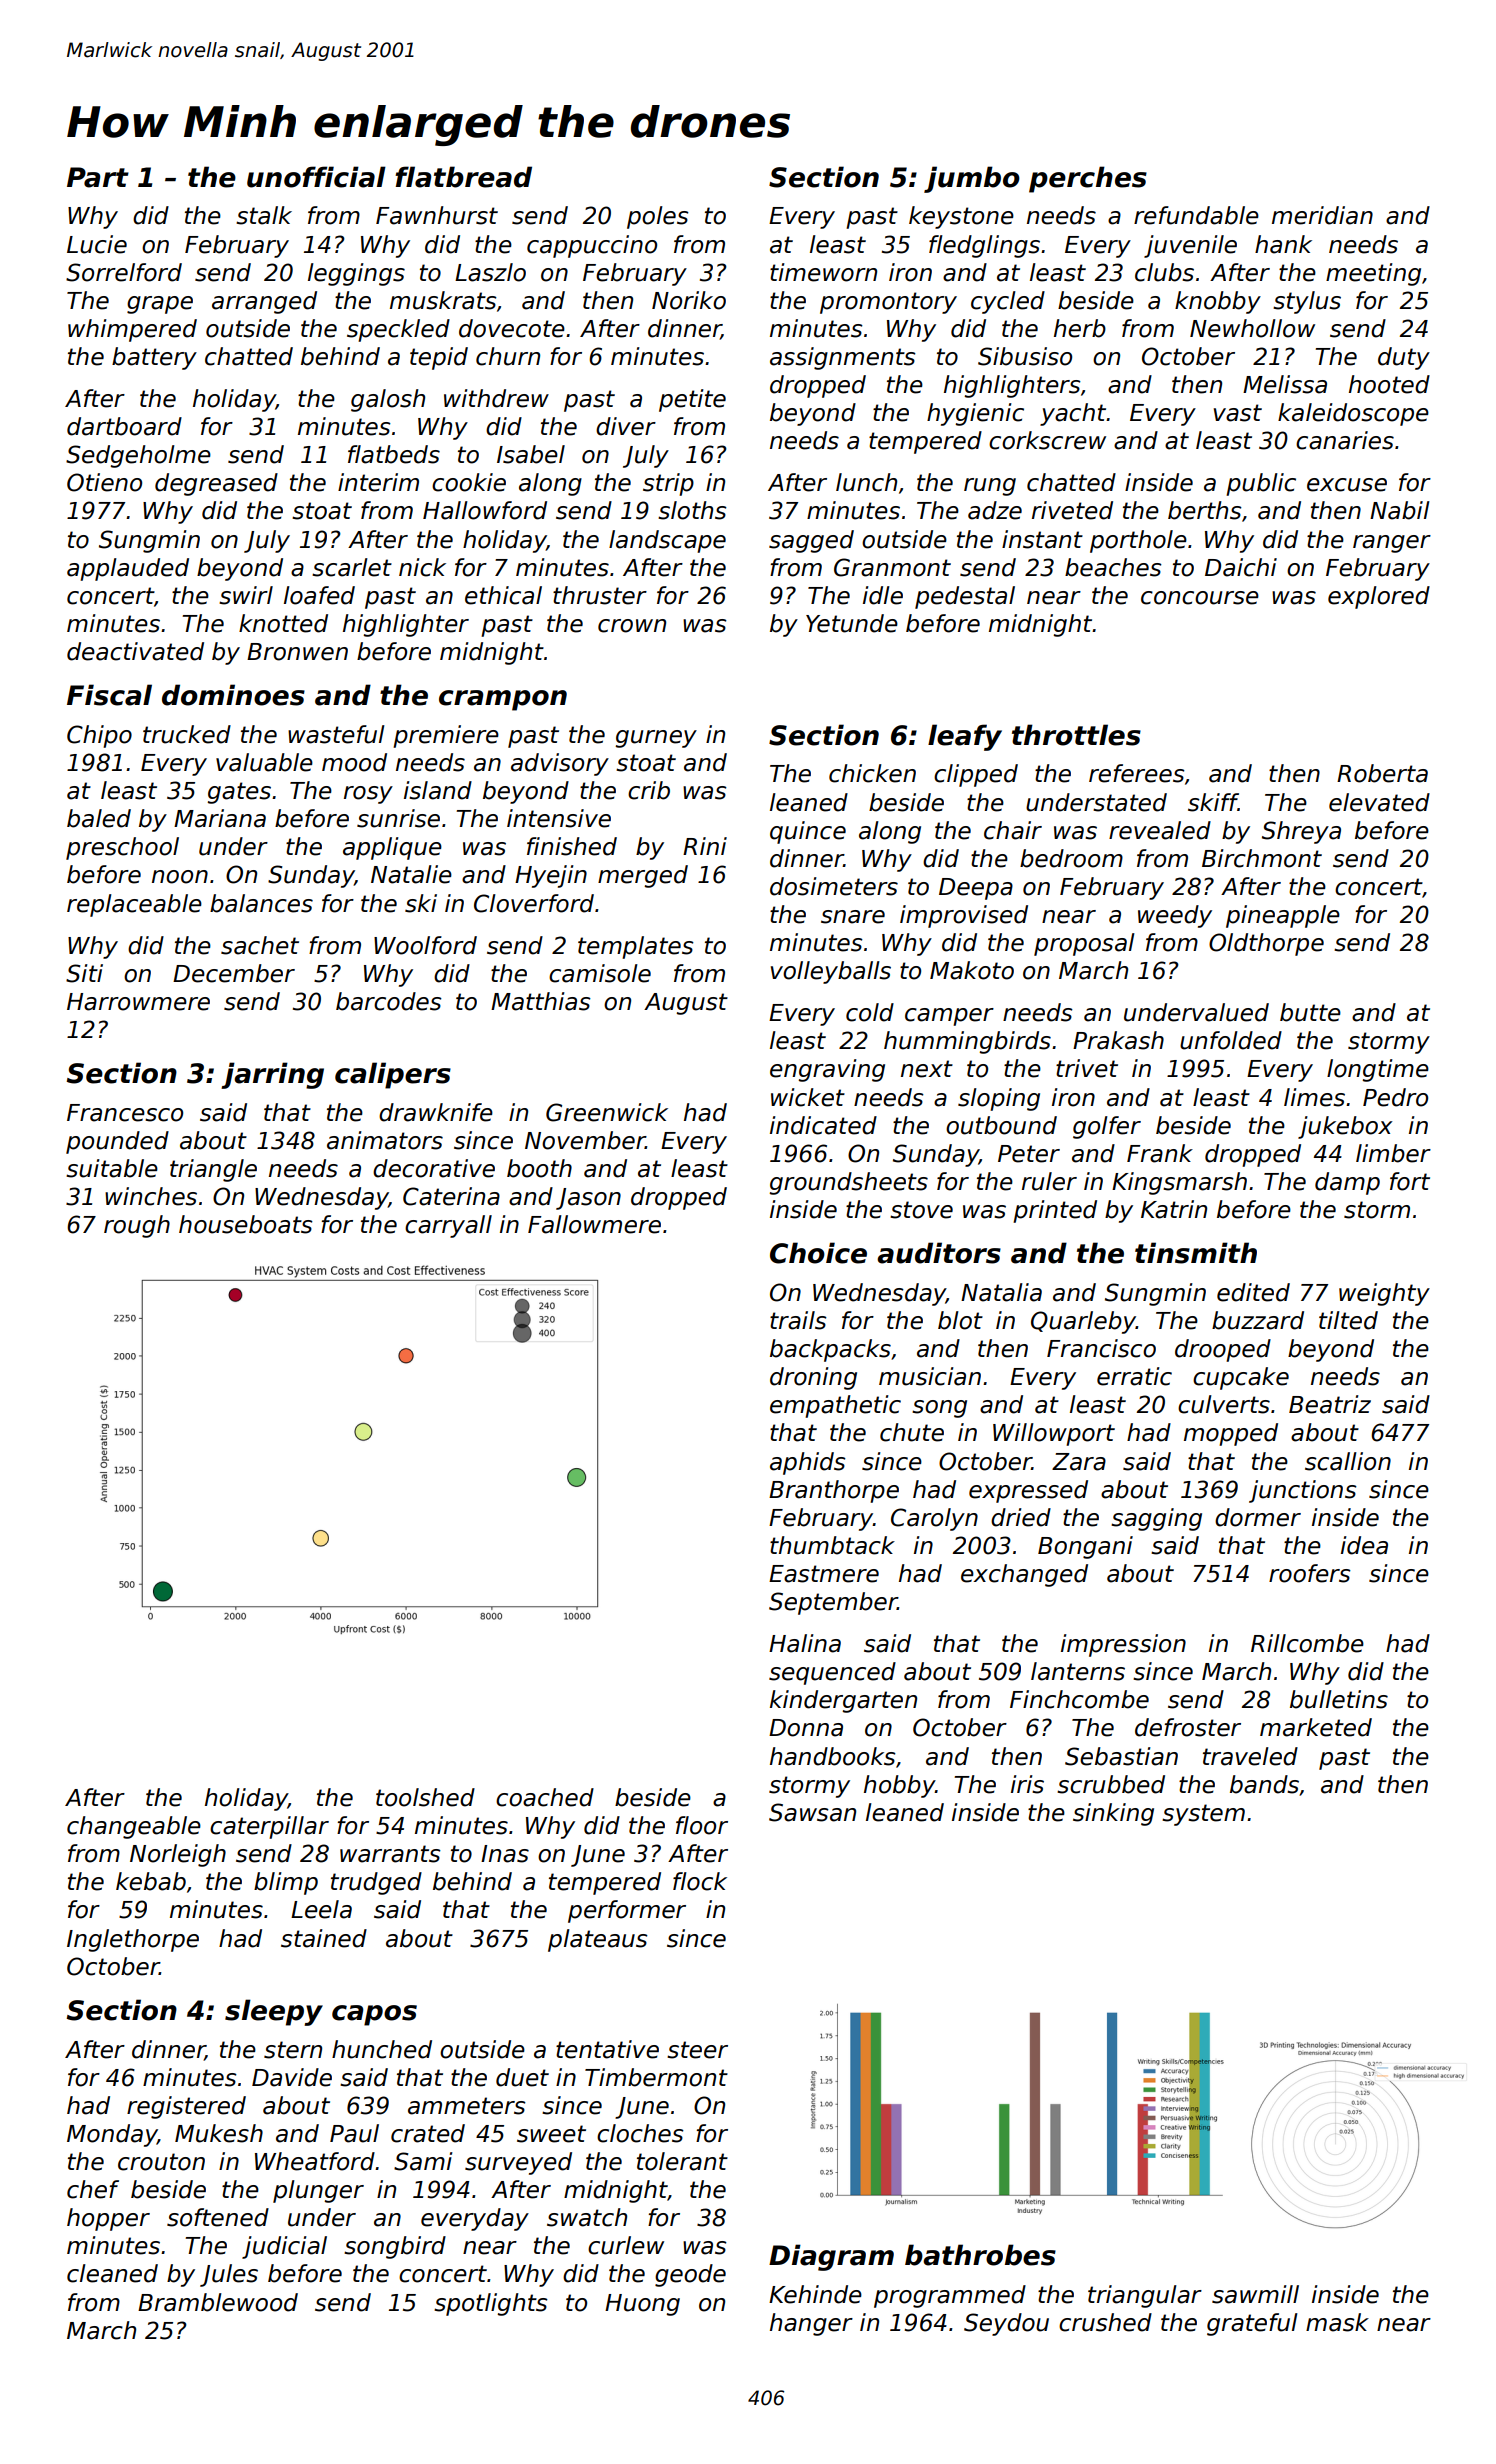 The image size is (1496, 2464). Describe the element at coordinates (658, 217) in the document. I see `poles` at that location.
